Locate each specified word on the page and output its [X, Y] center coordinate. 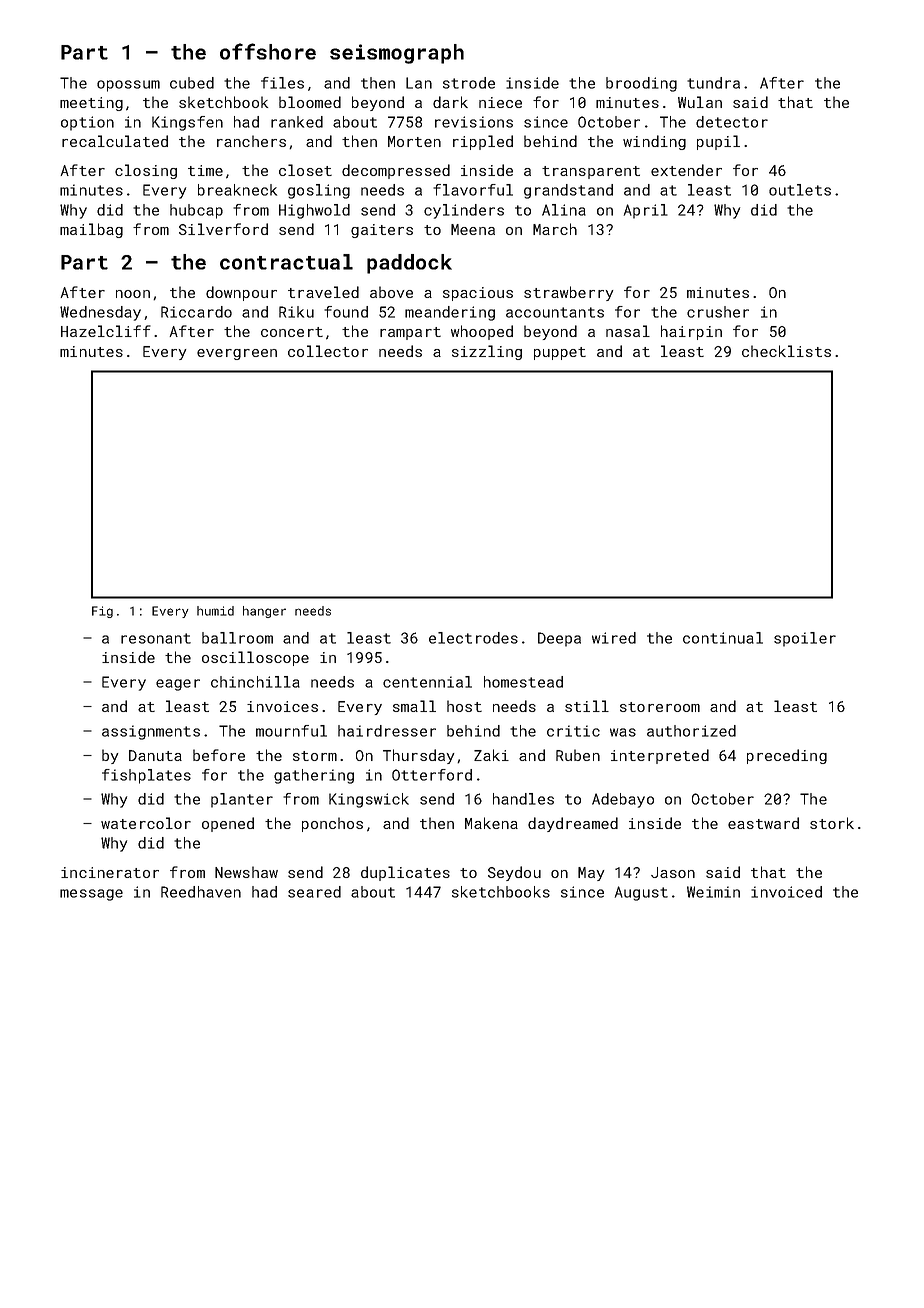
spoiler [805, 639]
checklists [786, 351]
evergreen [237, 354]
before [219, 755]
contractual [286, 262]
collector [328, 351]
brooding [641, 84]
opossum [128, 86]
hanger [264, 612]
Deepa [559, 639]
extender [686, 170]
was [623, 732]
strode [469, 83]
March [555, 229]
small [414, 706]
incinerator [110, 872]
